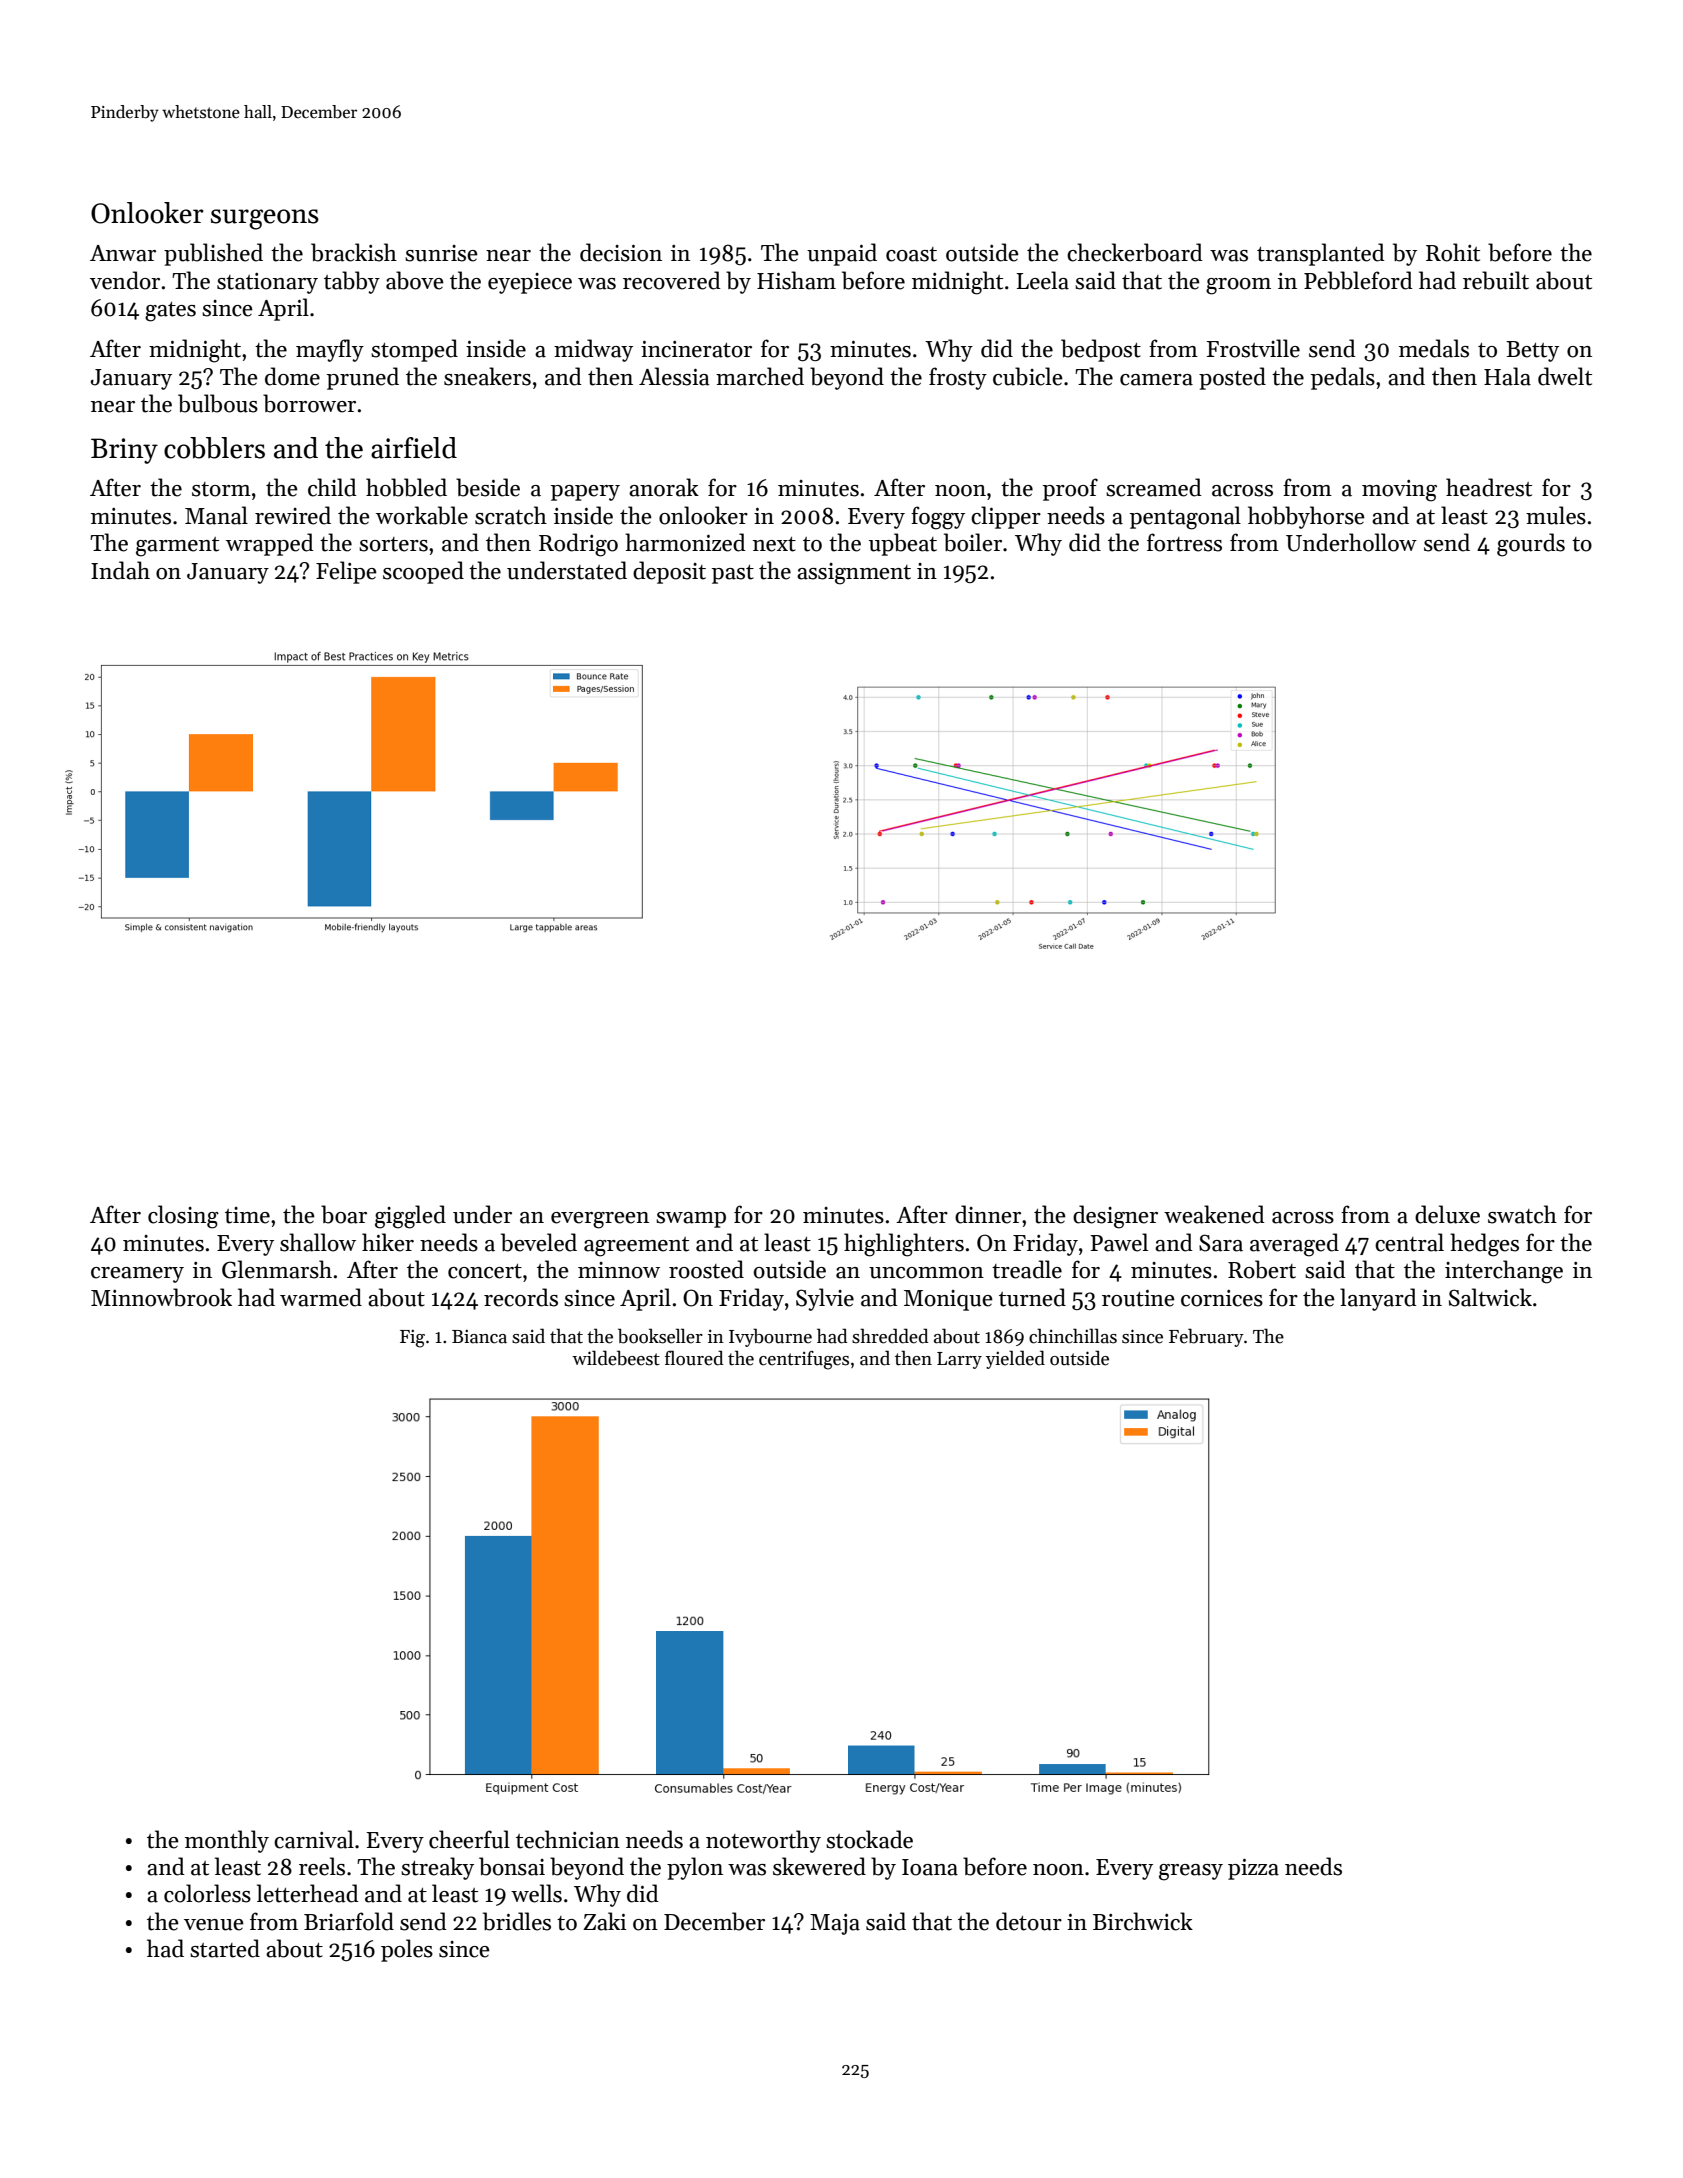  I want to click on giggled, so click(410, 1217).
